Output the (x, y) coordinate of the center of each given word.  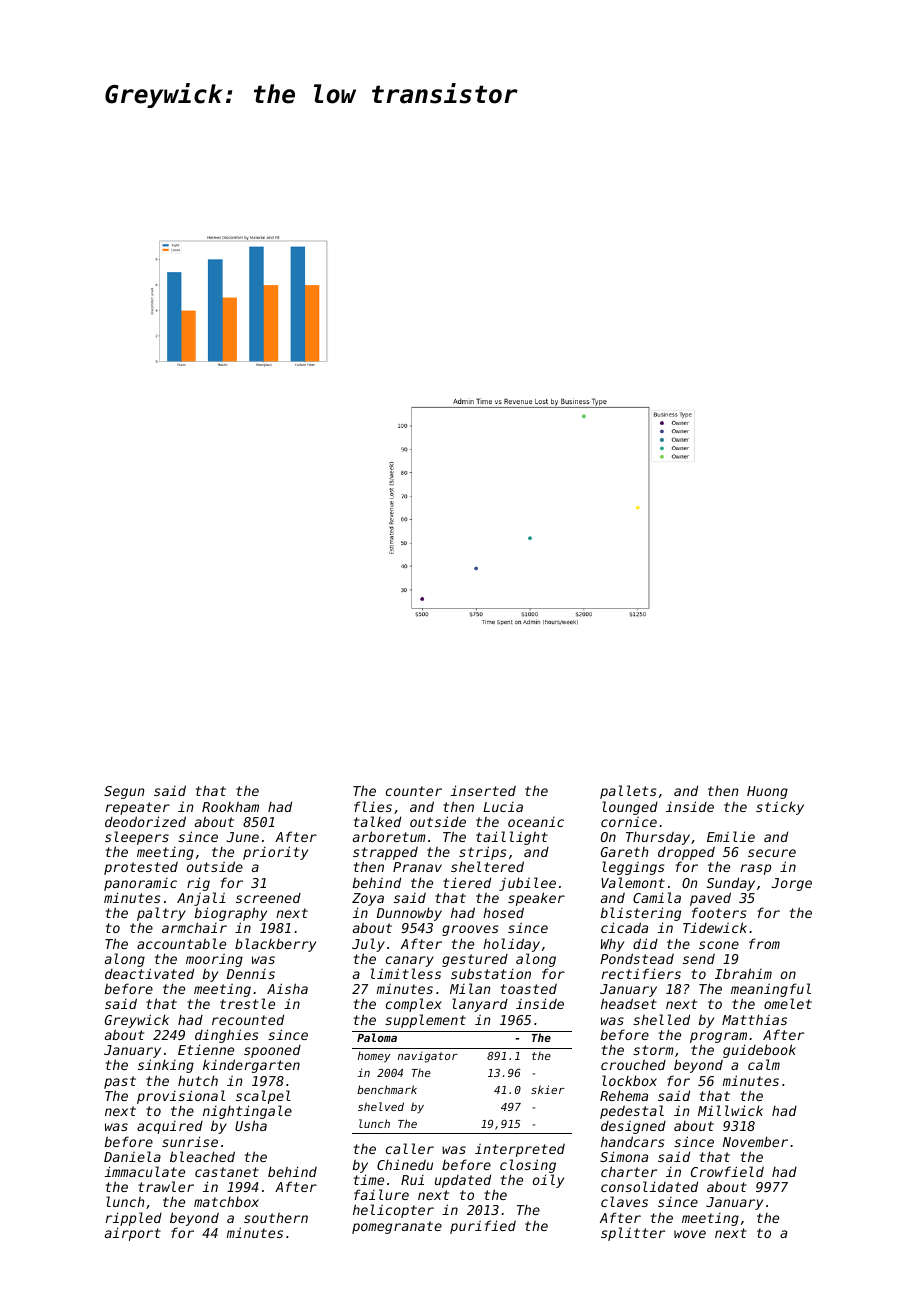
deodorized (145, 821)
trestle (247, 1004)
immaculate (145, 1171)
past (120, 1082)
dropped (686, 854)
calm (764, 1064)
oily (548, 1181)
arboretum (389, 836)
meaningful (771, 991)
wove (690, 1234)
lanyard (480, 1005)
